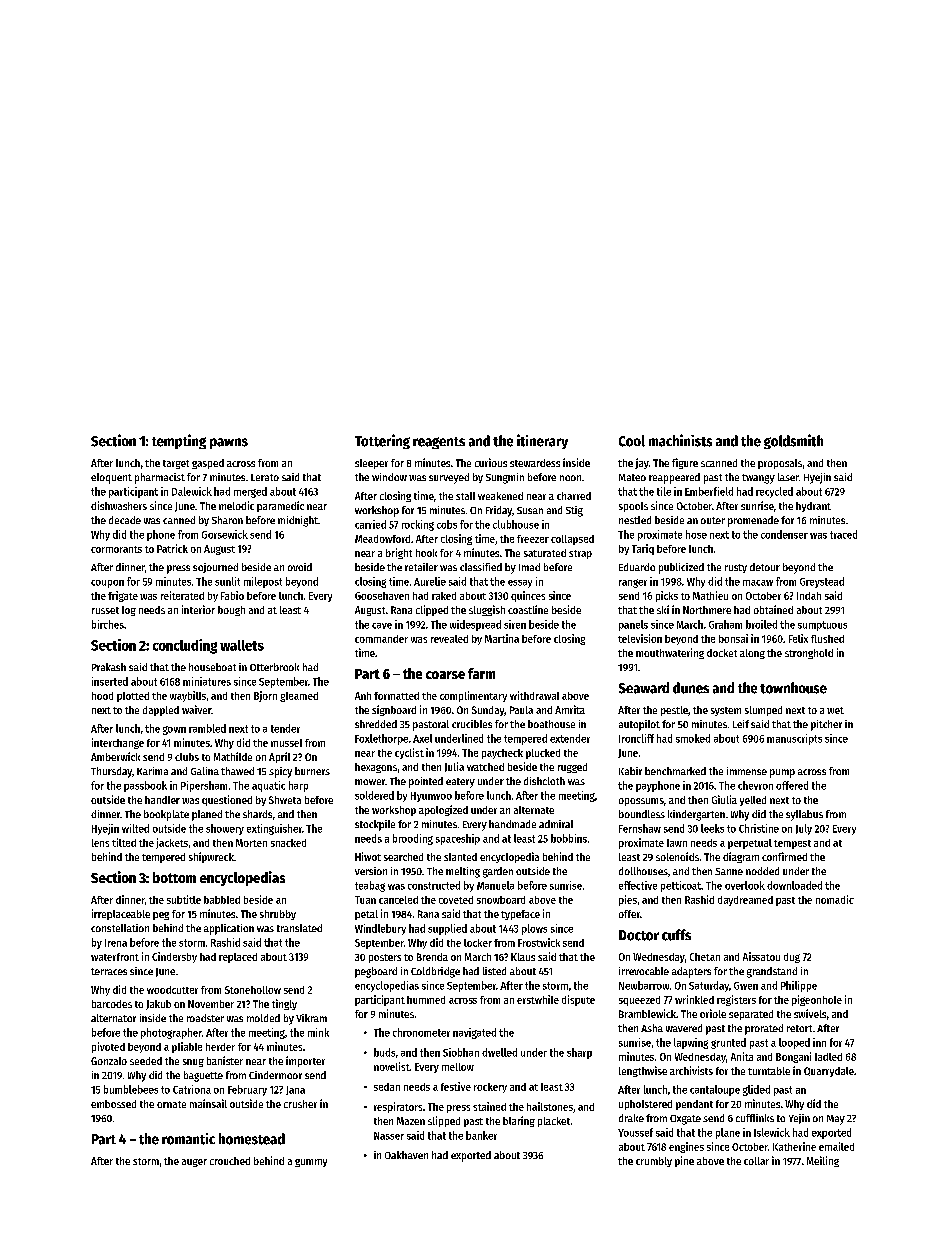 The image size is (952, 1233). I want to click on erstwhile, so click(538, 999).
